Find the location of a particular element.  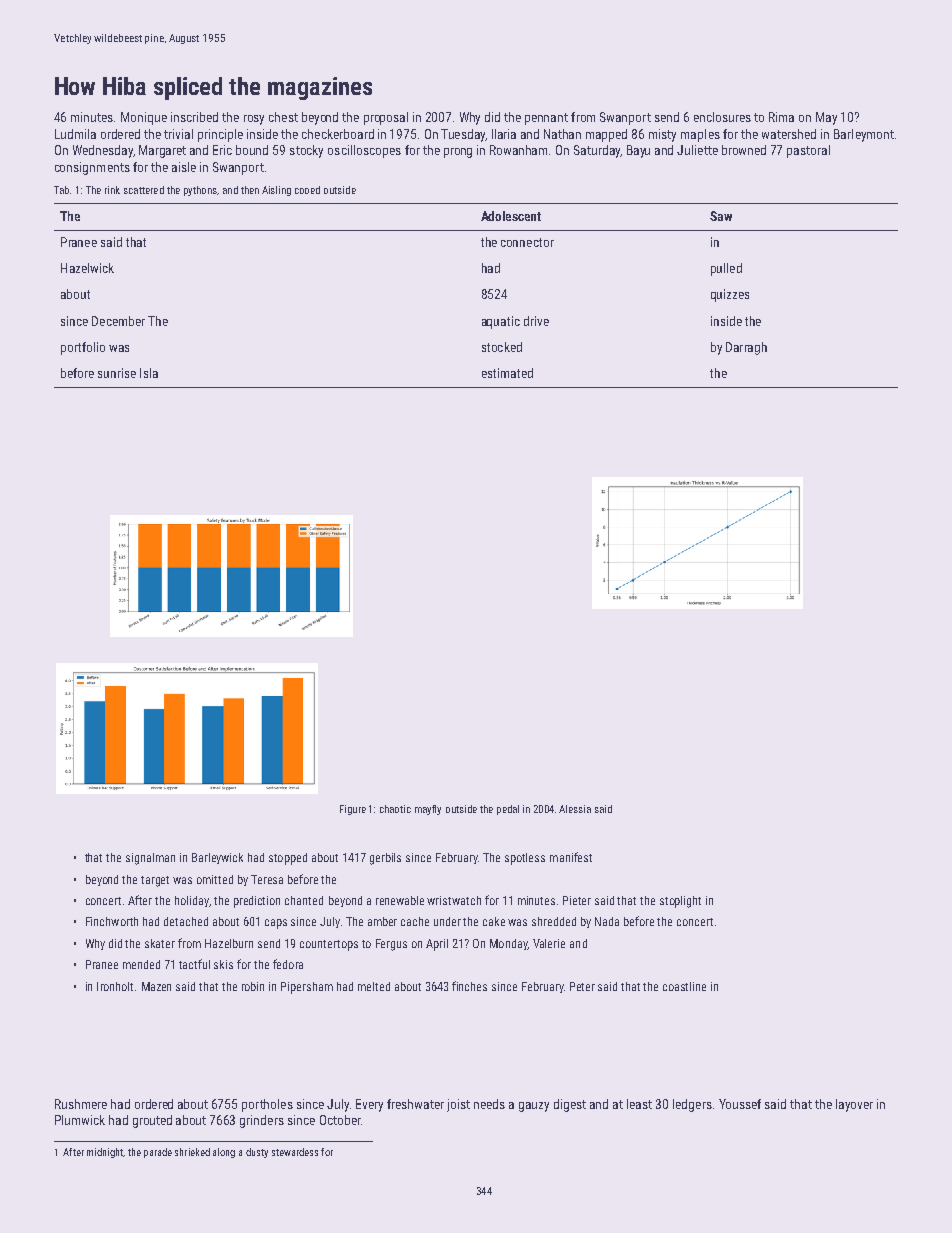

Darragh is located at coordinates (746, 348).
